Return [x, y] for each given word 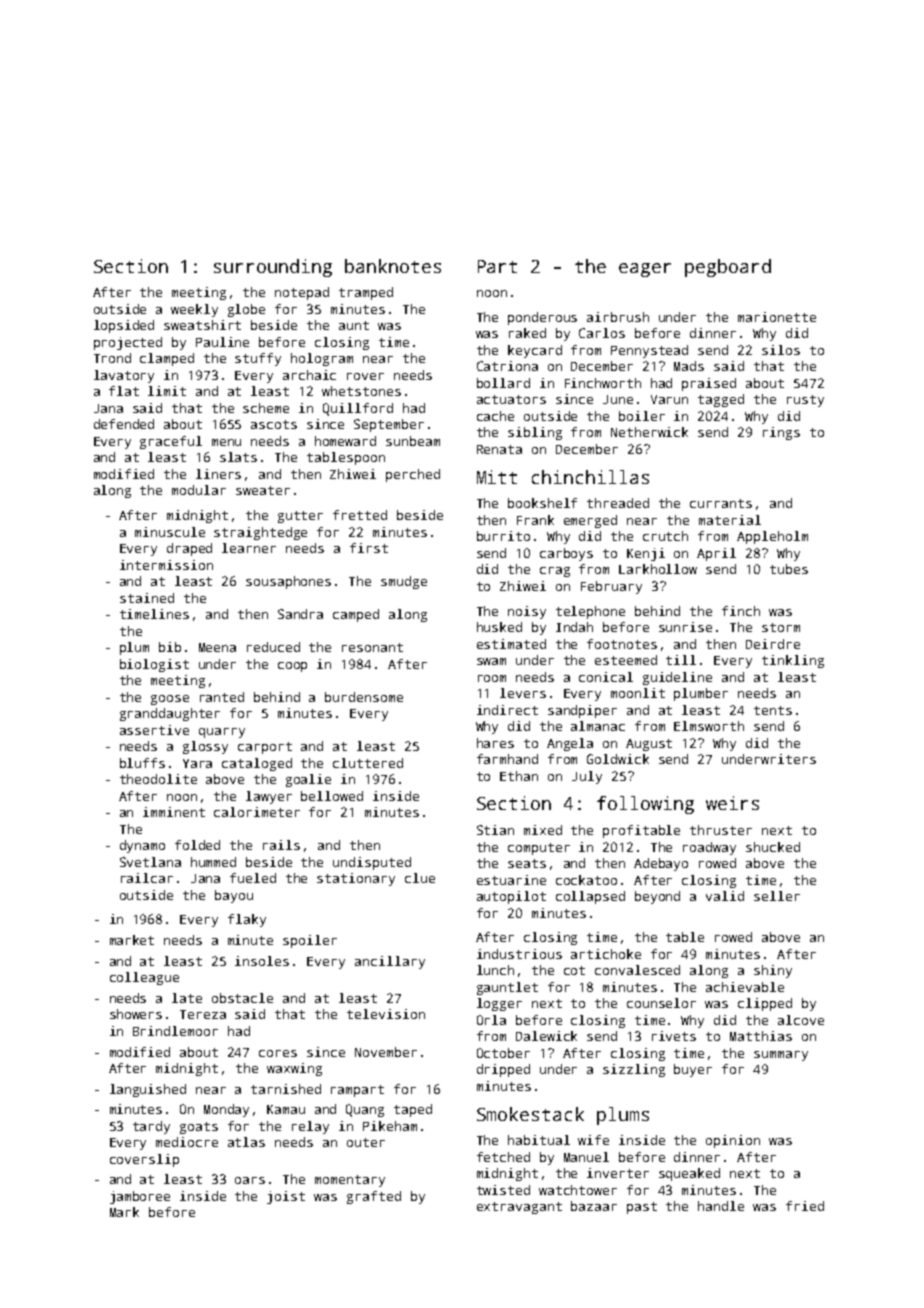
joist [286, 1197]
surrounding [273, 268]
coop [292, 667]
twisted [503, 1190]
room [492, 678]
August [649, 745]
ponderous [542, 318]
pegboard [728, 268]
